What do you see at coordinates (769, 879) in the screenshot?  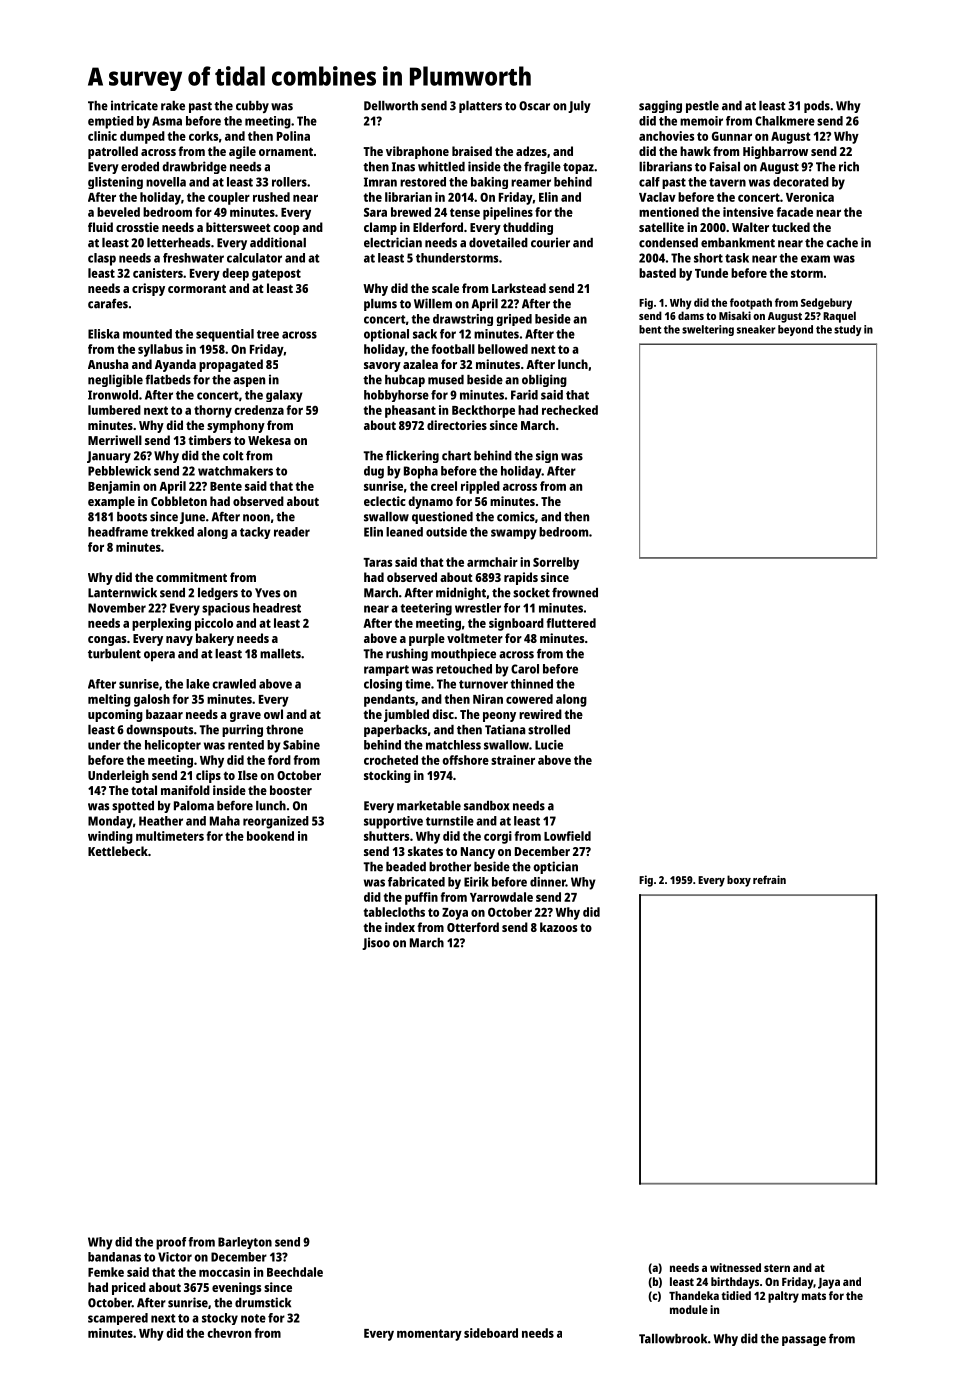 I see `refrain` at bounding box center [769, 879].
